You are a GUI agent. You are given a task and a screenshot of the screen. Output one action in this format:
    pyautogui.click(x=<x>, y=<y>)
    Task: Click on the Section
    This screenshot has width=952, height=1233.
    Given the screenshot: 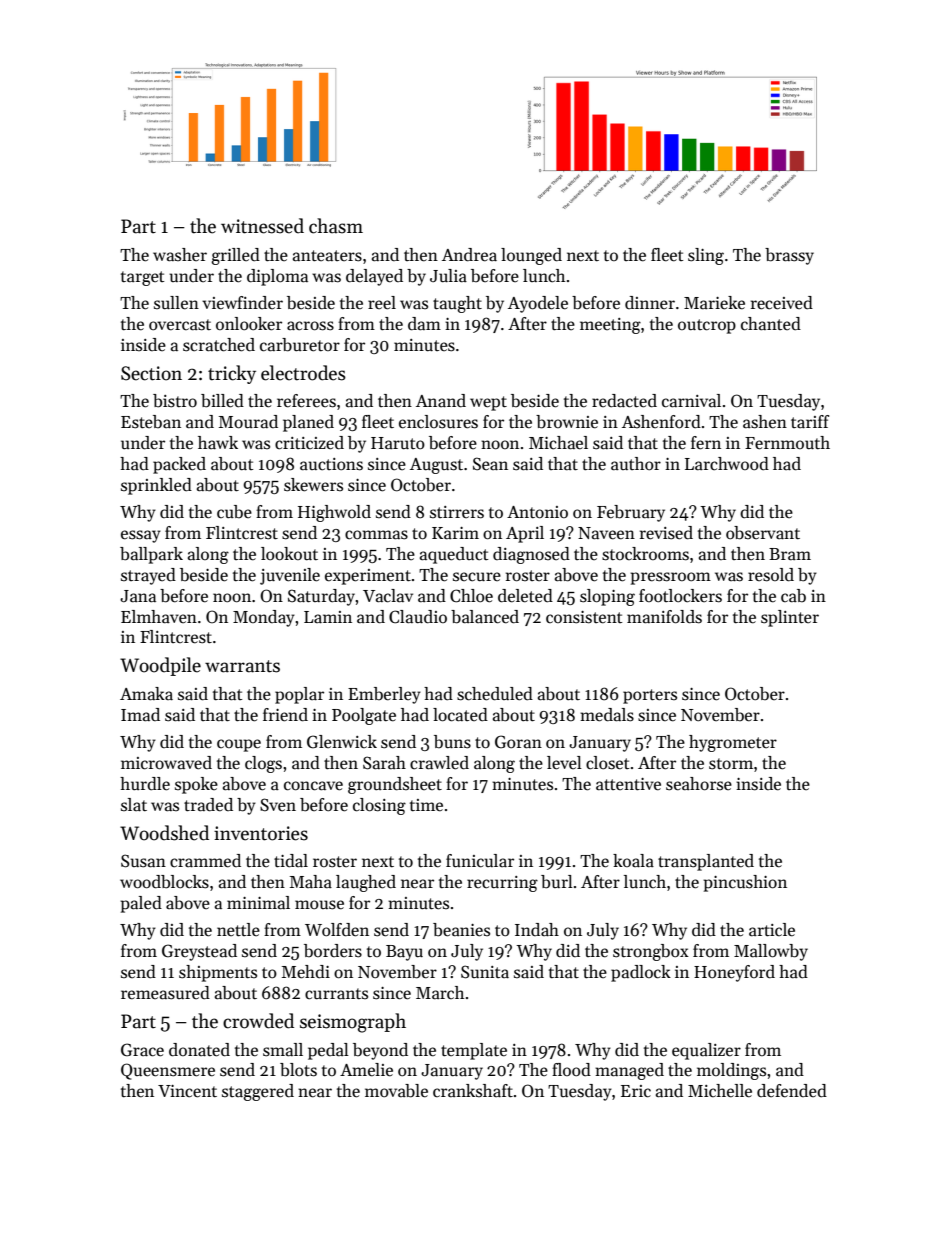 What is the action you would take?
    pyautogui.click(x=151, y=373)
